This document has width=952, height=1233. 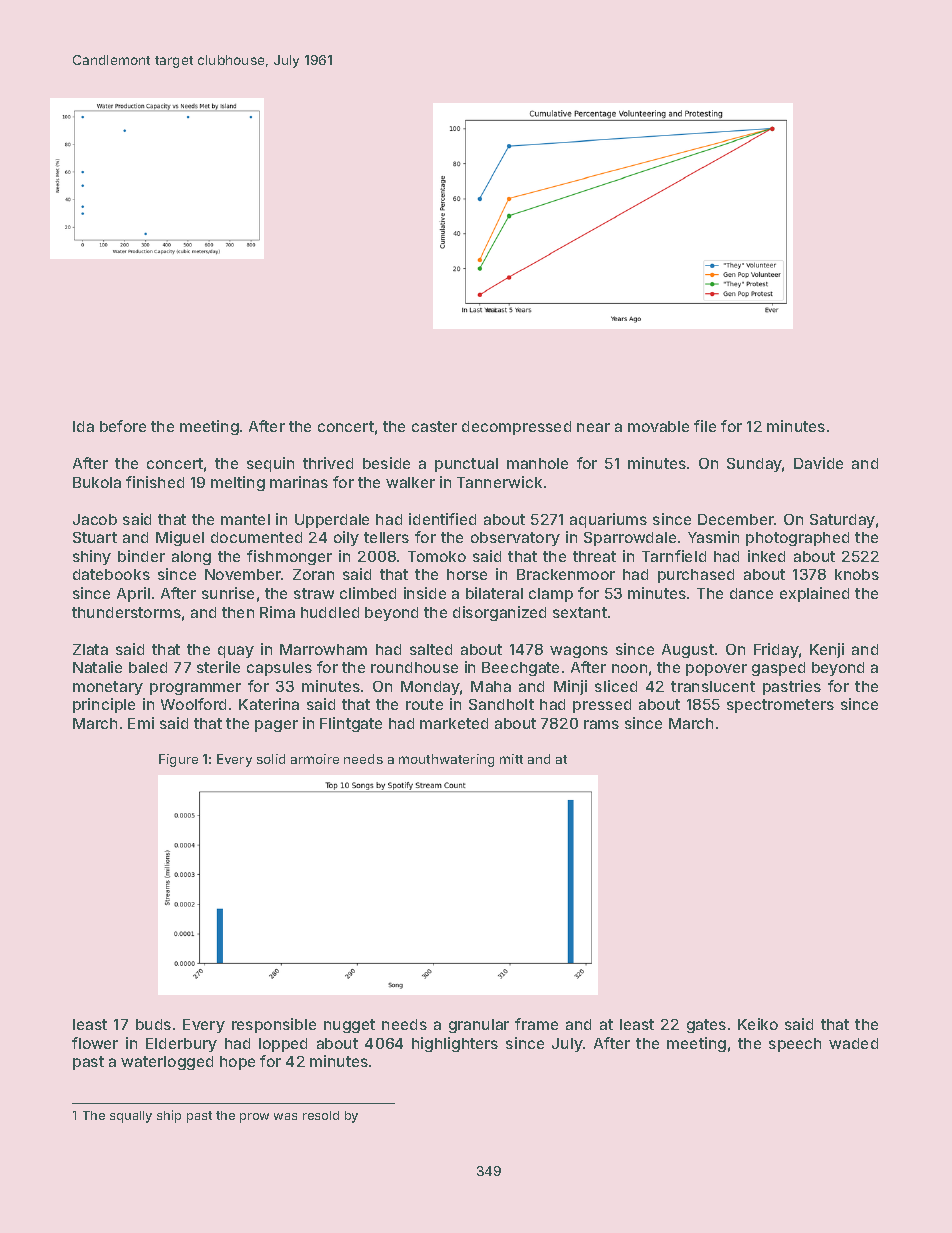 What do you see at coordinates (141, 723) in the document?
I see `Emi` at bounding box center [141, 723].
